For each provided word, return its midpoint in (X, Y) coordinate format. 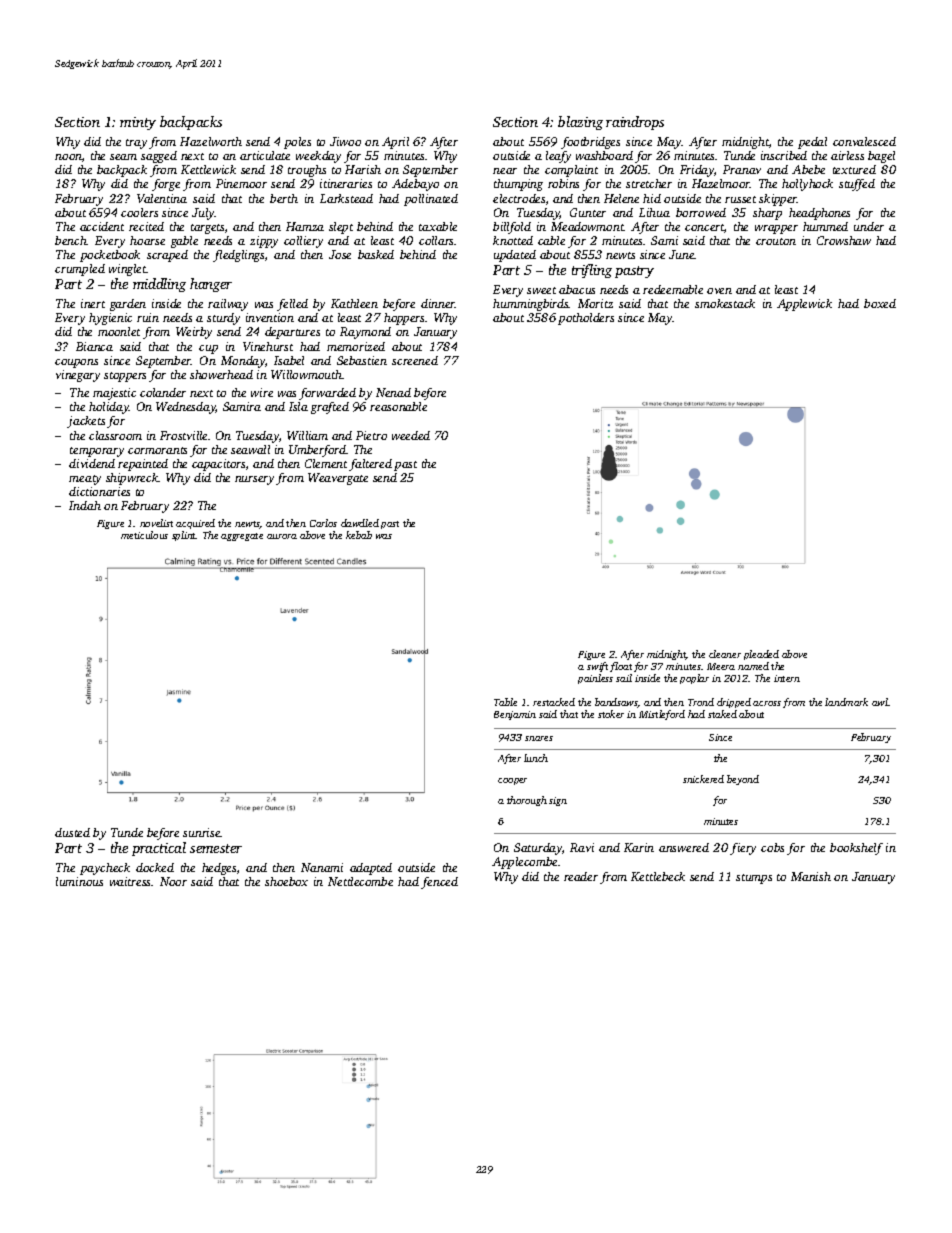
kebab (359, 535)
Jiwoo (345, 141)
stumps (754, 879)
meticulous (144, 535)
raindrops (635, 123)
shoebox (286, 881)
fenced (439, 883)
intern (787, 678)
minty (138, 123)
